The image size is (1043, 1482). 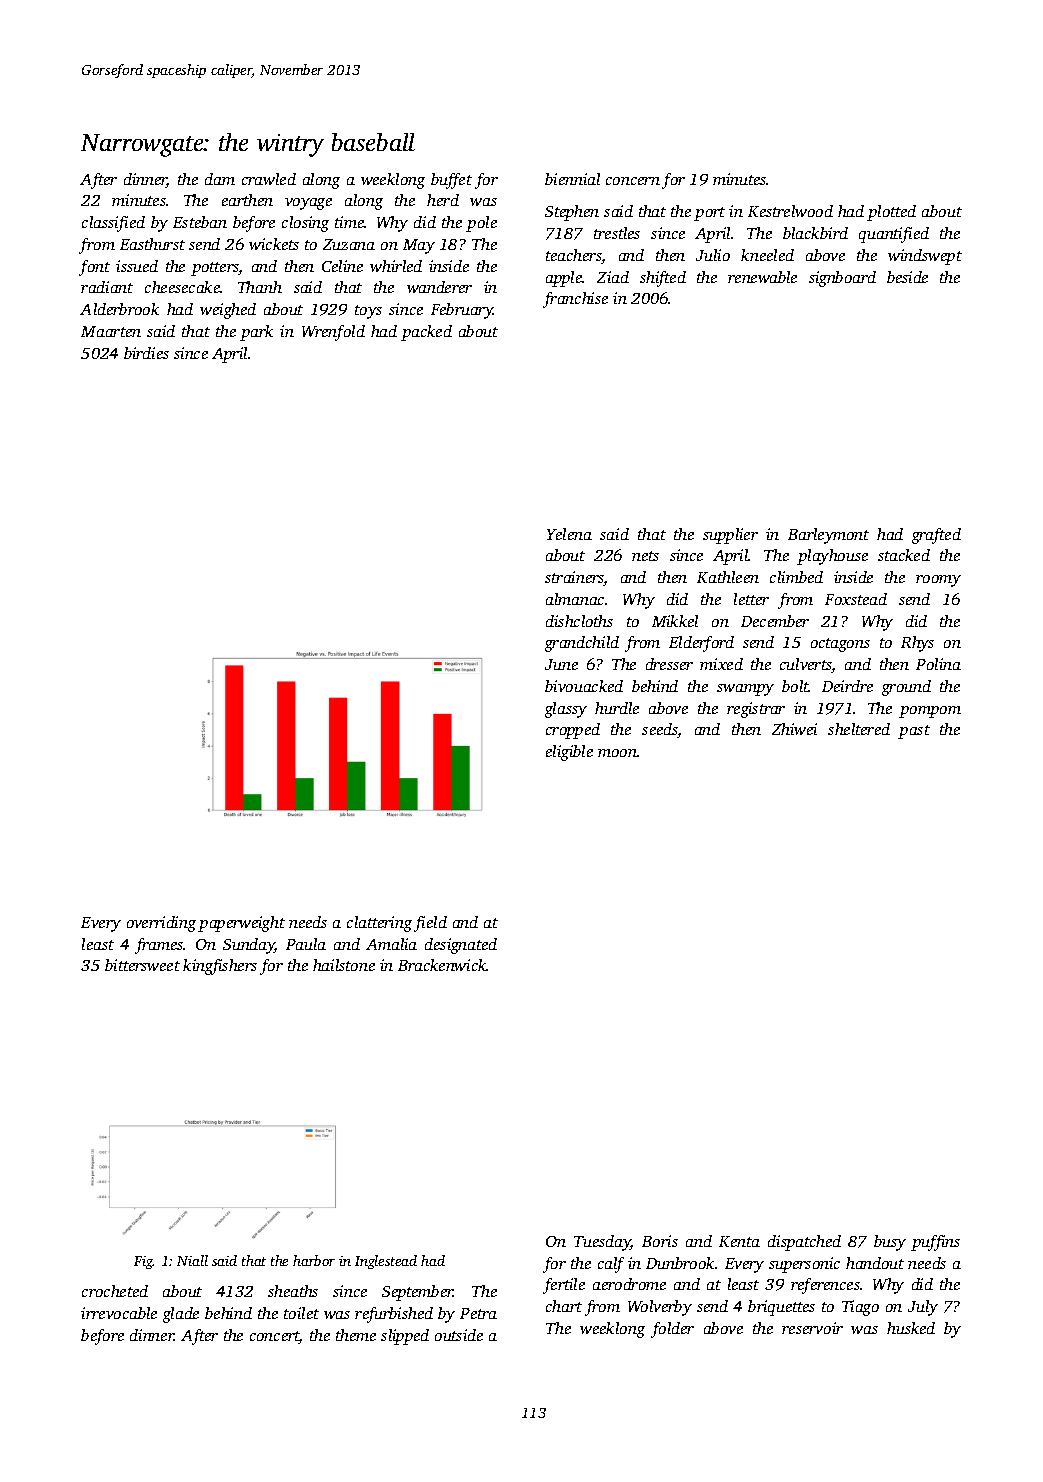 What do you see at coordinates (142, 965) in the image?
I see `bittersweet` at bounding box center [142, 965].
